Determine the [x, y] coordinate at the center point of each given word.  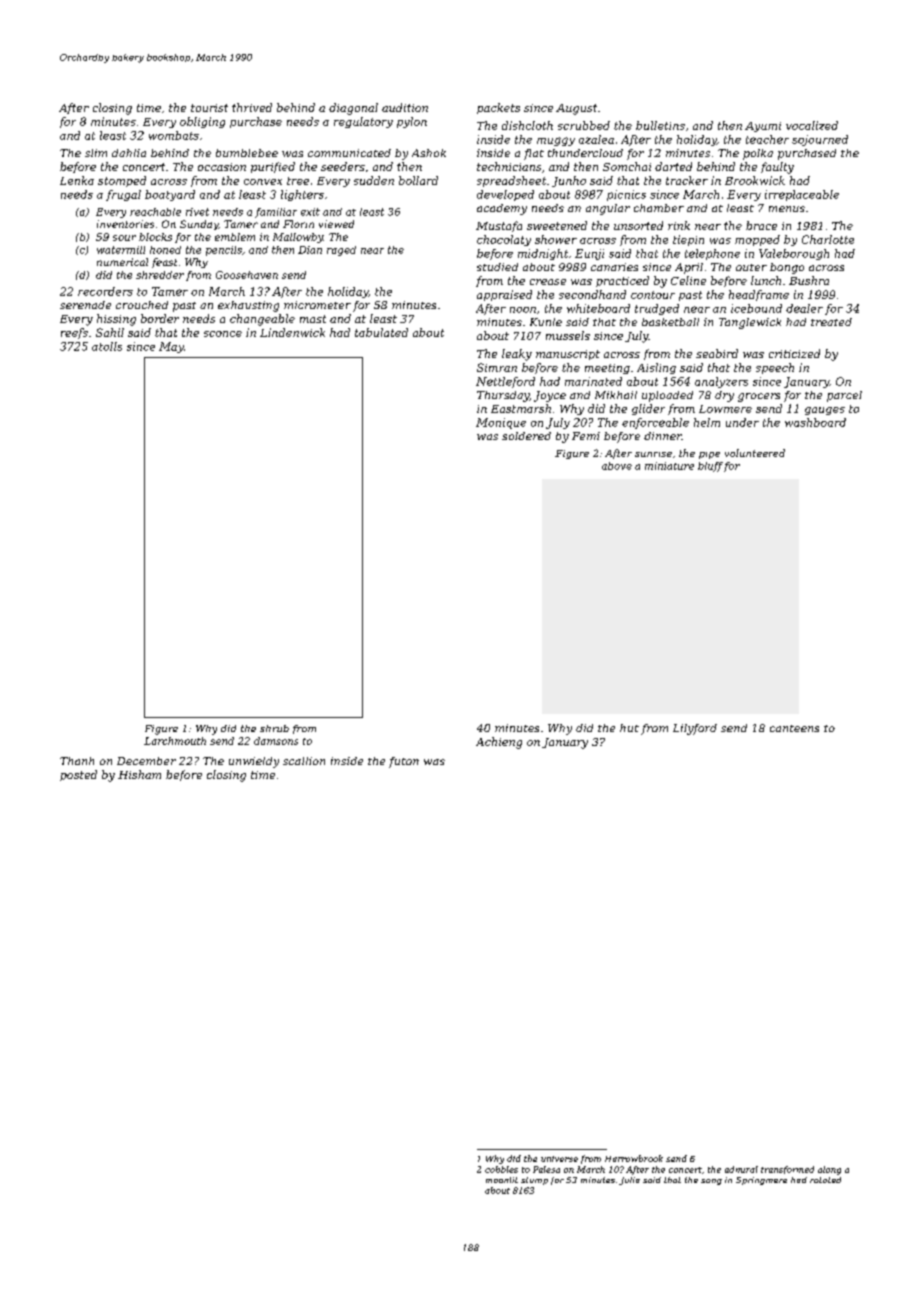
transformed [787, 1170]
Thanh [77, 761]
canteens [794, 728]
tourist [209, 108]
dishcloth [527, 125]
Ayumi [763, 127]
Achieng [499, 743]
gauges [825, 411]
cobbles [501, 1169]
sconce [223, 334]
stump [534, 1181]
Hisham [139, 774]
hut [629, 728]
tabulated [381, 332]
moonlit [502, 1180]
